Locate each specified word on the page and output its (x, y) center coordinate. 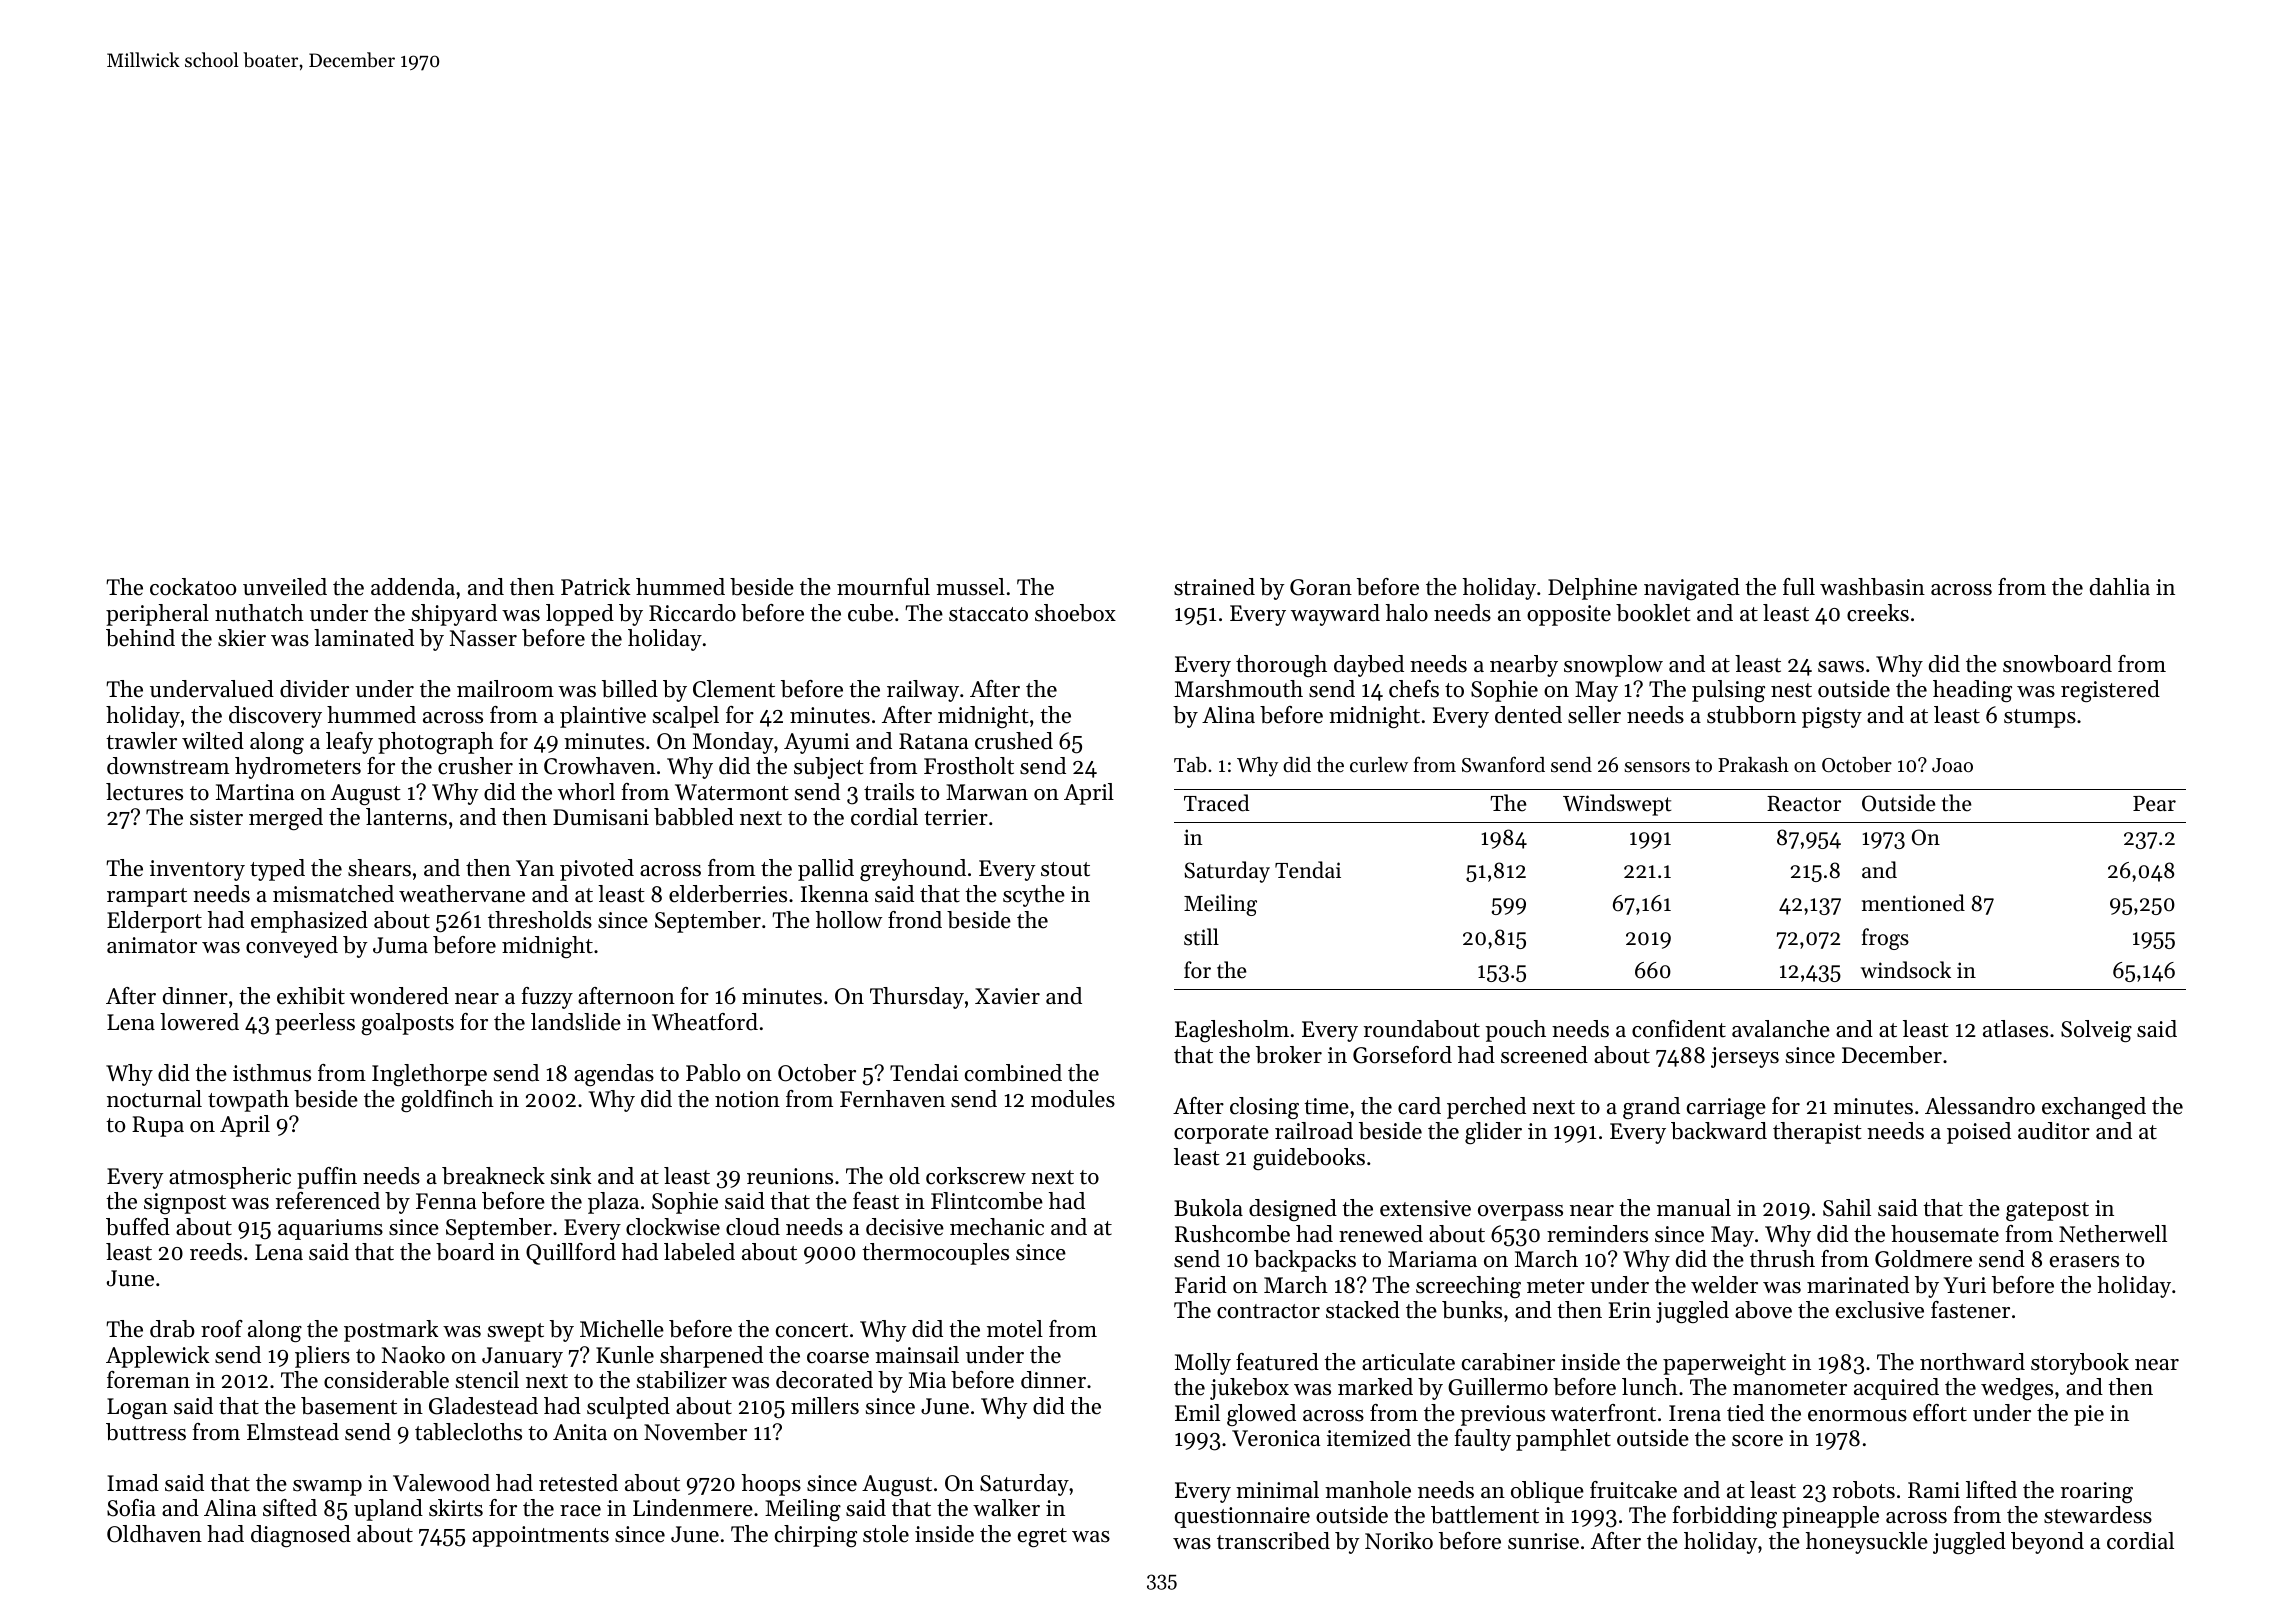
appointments (540, 1536)
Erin (1630, 1310)
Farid (1201, 1285)
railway (923, 691)
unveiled (285, 587)
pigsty (1832, 717)
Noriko (1399, 1541)
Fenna (446, 1201)
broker (1289, 1055)
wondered (399, 996)
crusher (475, 766)
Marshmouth (1239, 689)
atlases (2015, 1029)
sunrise (1543, 1541)
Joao (1952, 765)
